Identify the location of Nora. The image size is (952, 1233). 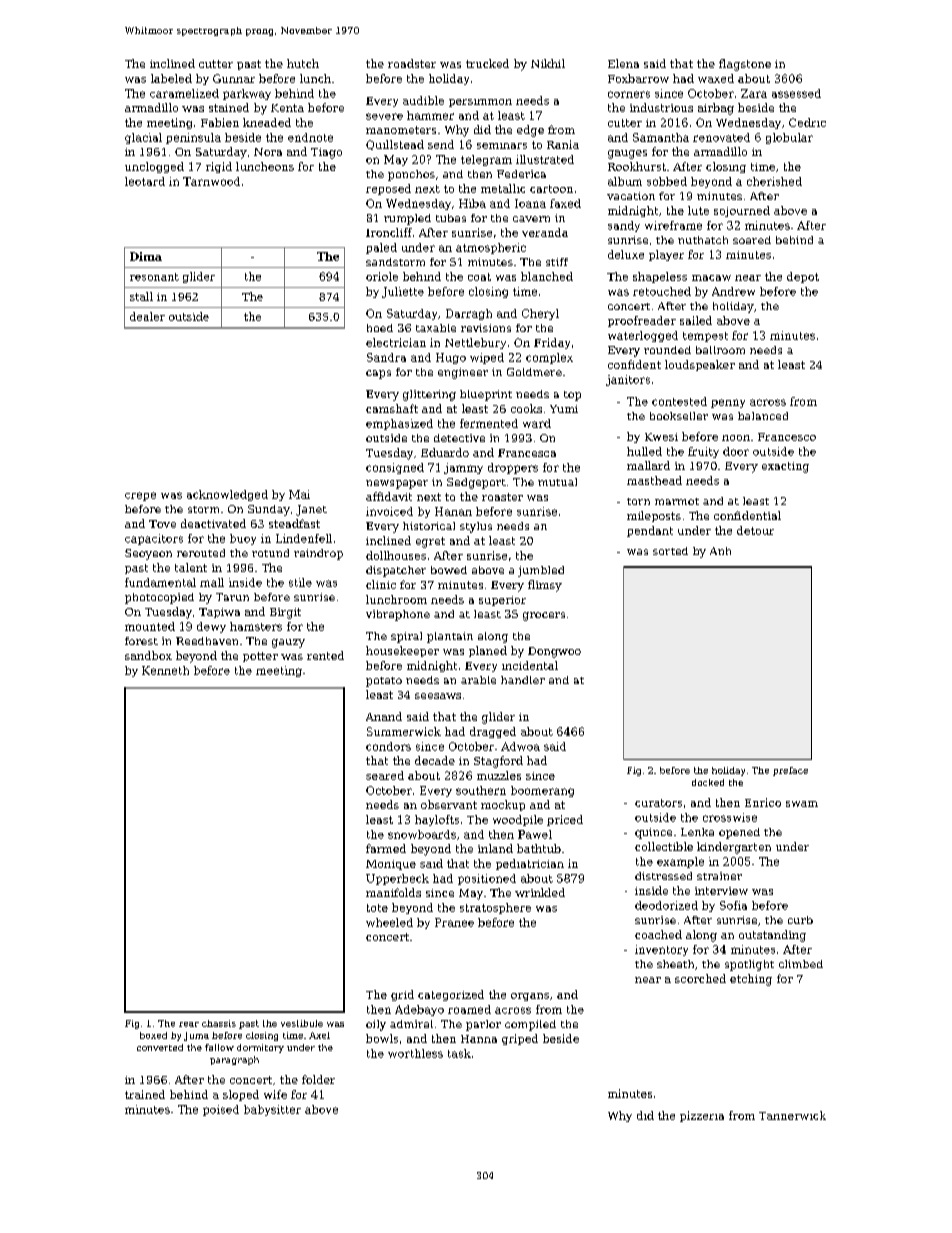
(268, 152).
